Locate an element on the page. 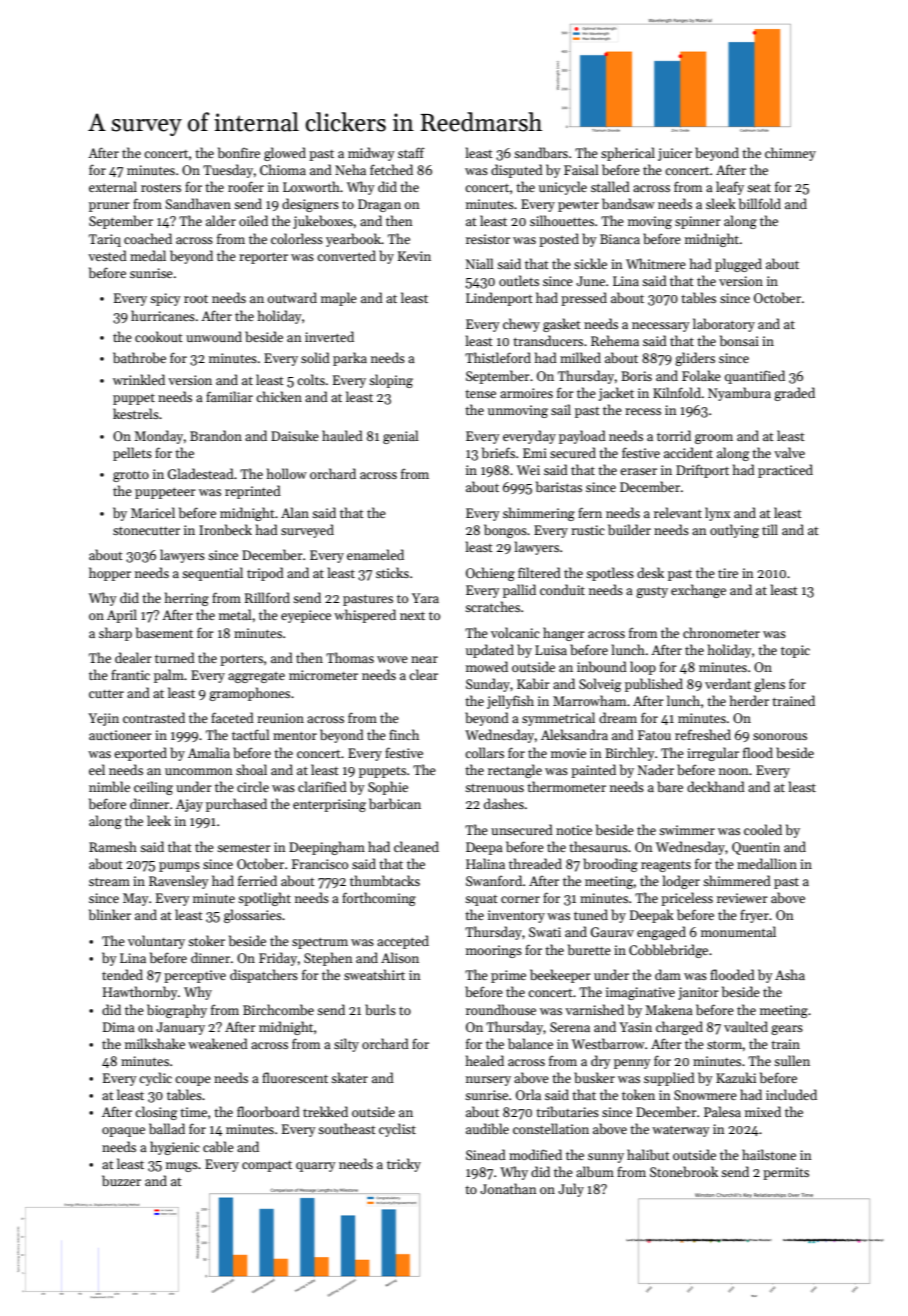 The image size is (908, 1316). stream is located at coordinates (109, 882).
